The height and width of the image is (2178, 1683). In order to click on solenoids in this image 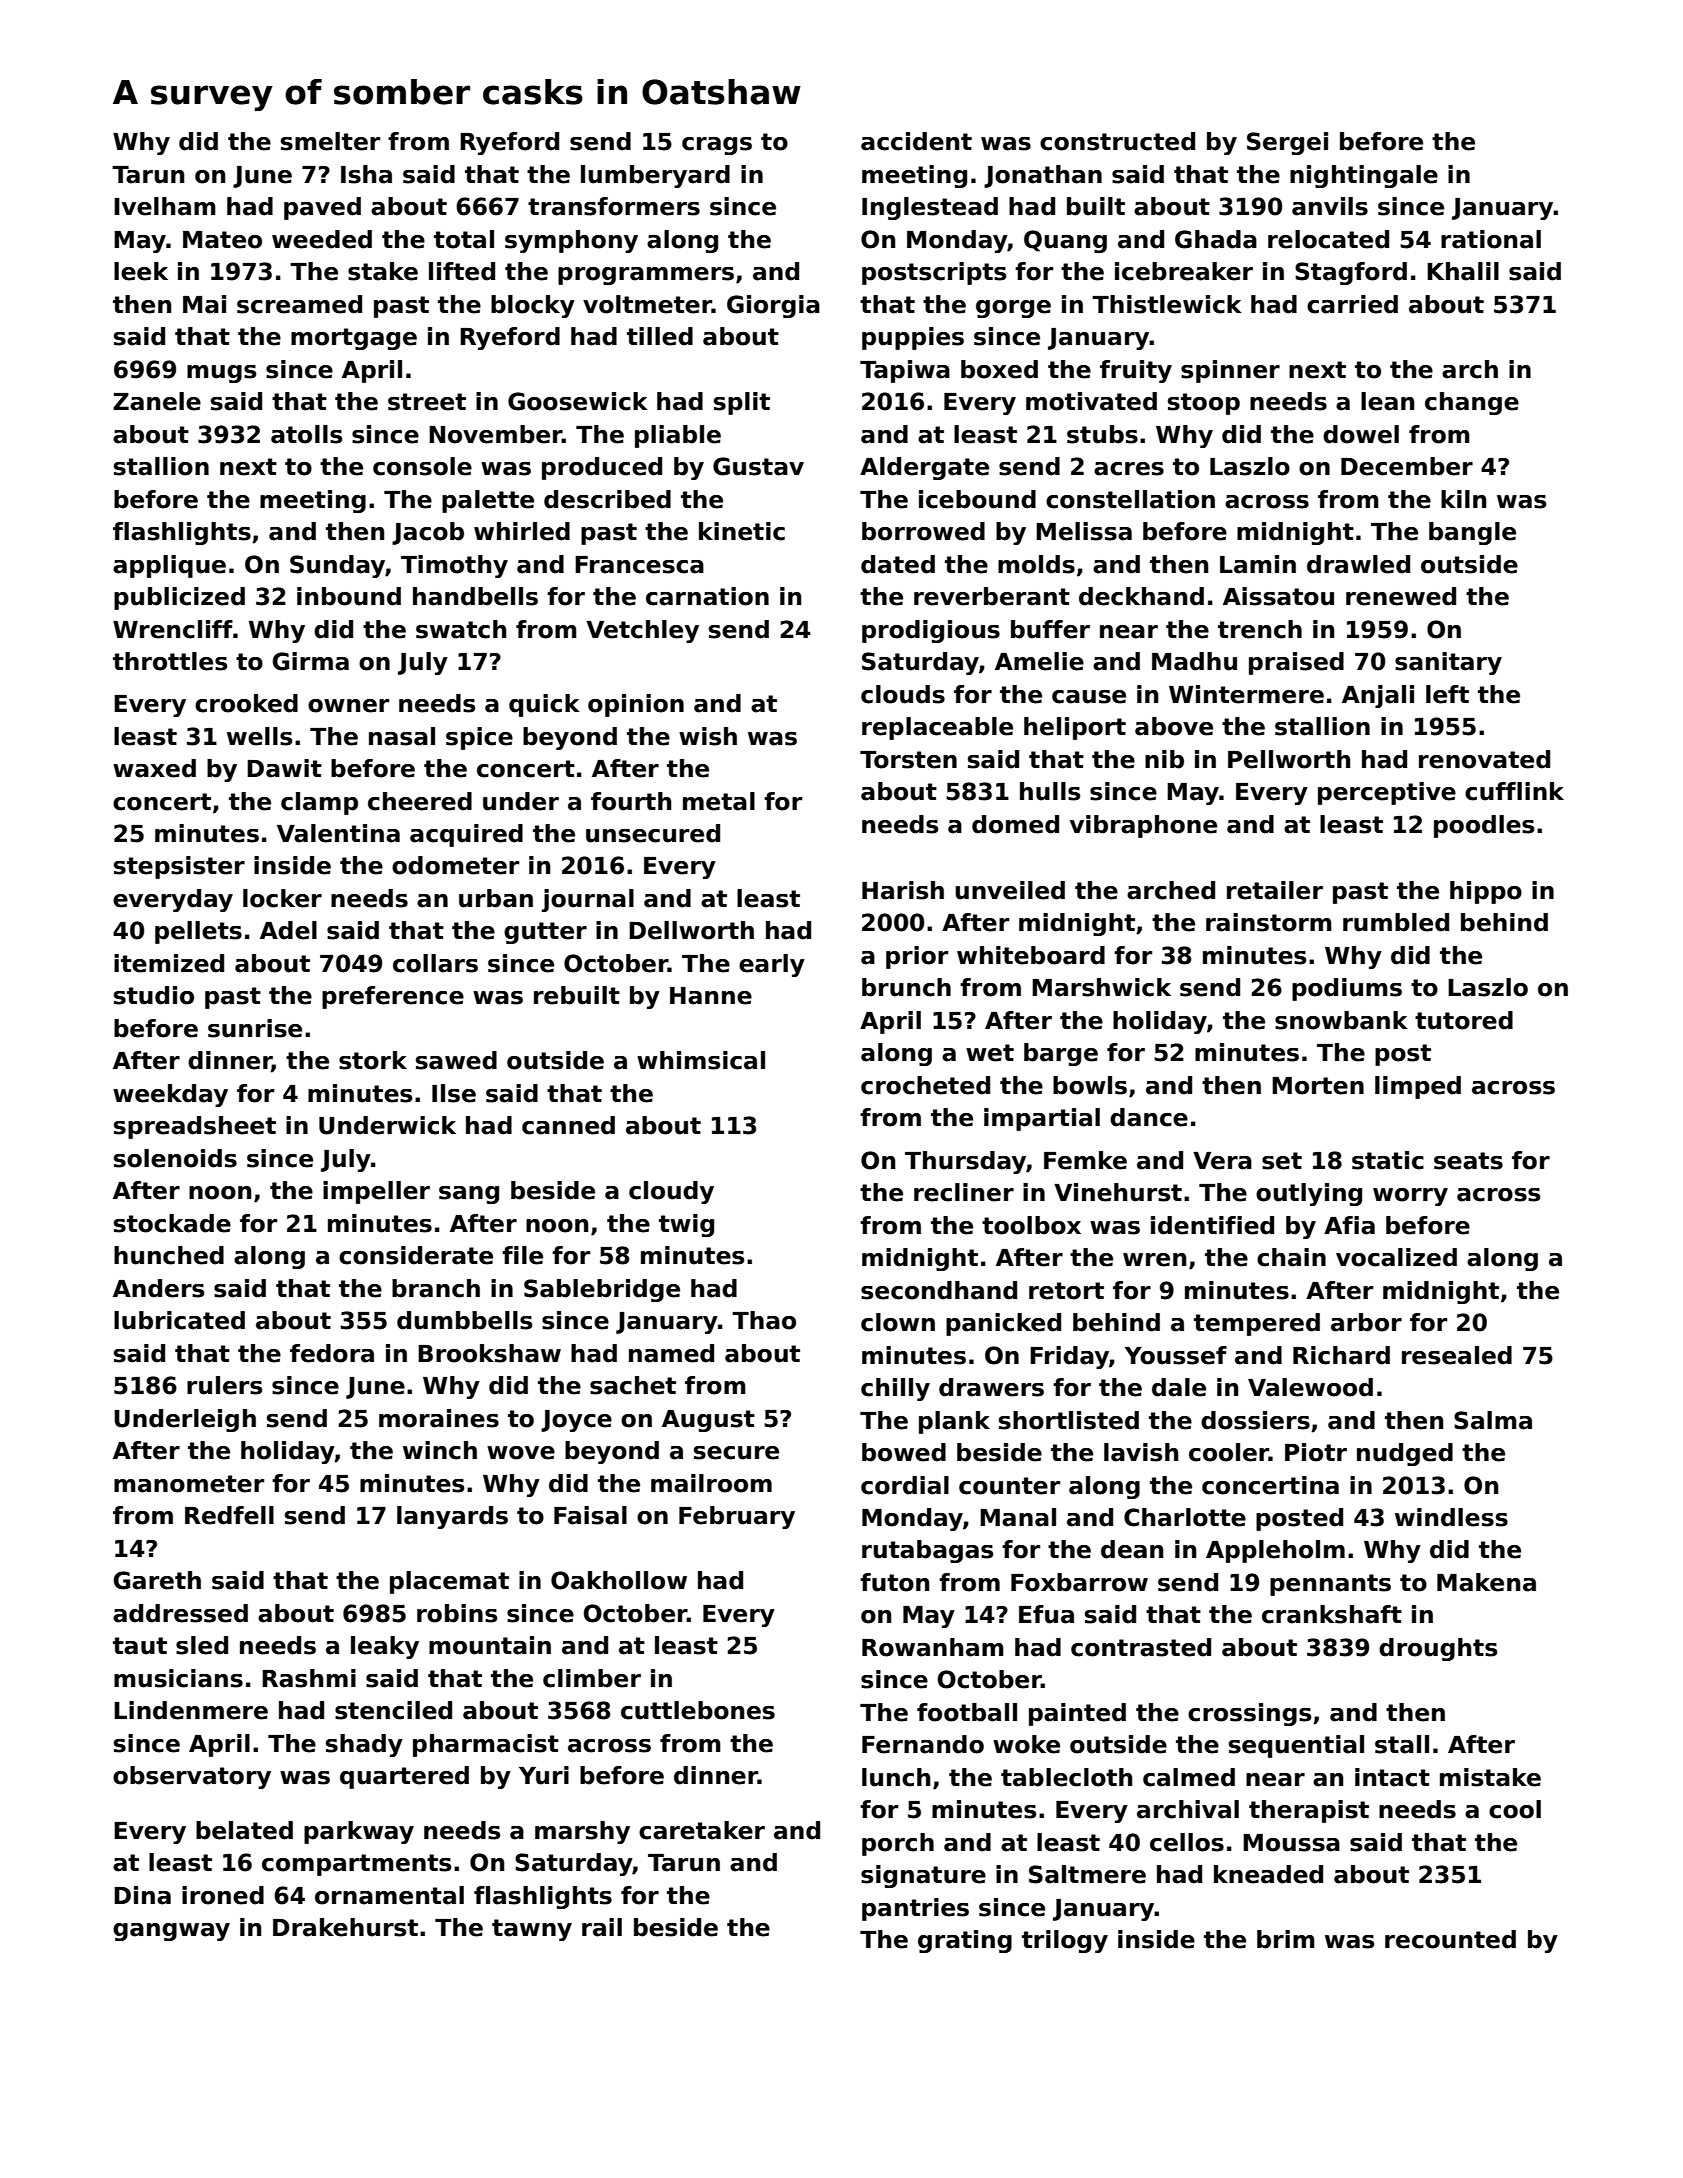, I will do `click(175, 1158)`.
